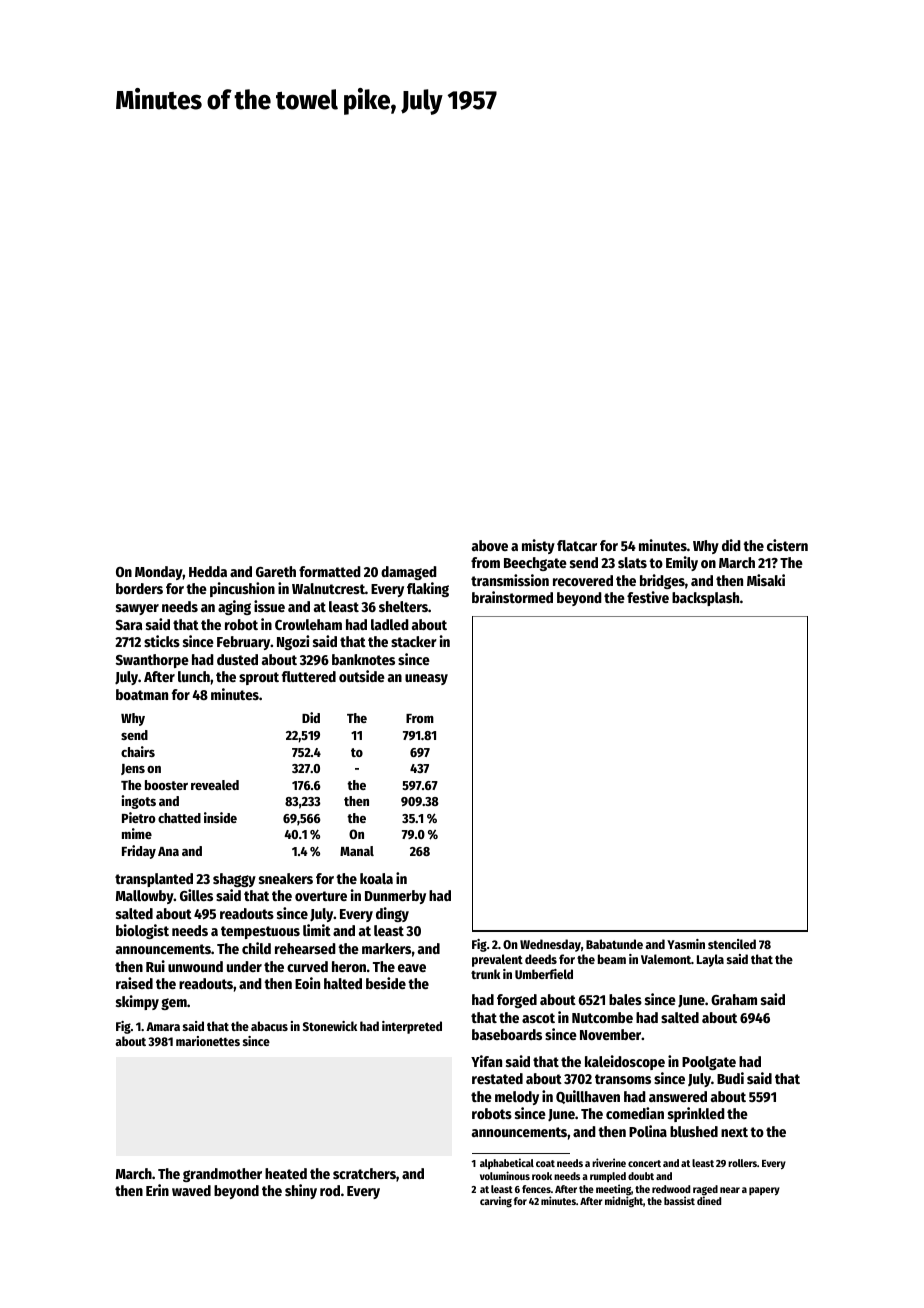 The width and height of the screenshot is (924, 1308). I want to click on Manal, so click(357, 851).
